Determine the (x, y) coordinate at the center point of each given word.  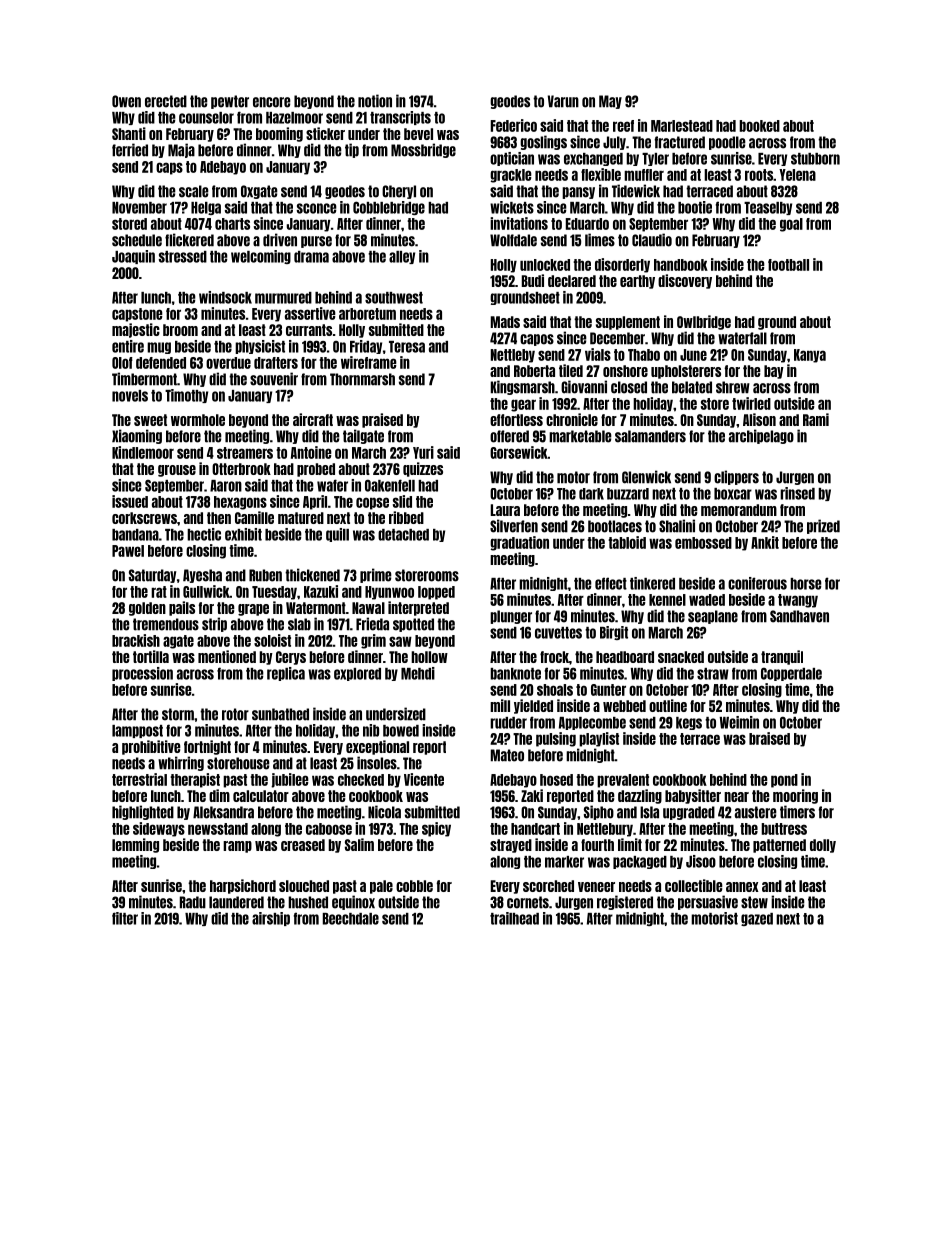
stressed (183, 257)
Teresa (407, 347)
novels (130, 396)
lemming (135, 845)
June (693, 355)
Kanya (810, 356)
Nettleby (513, 356)
